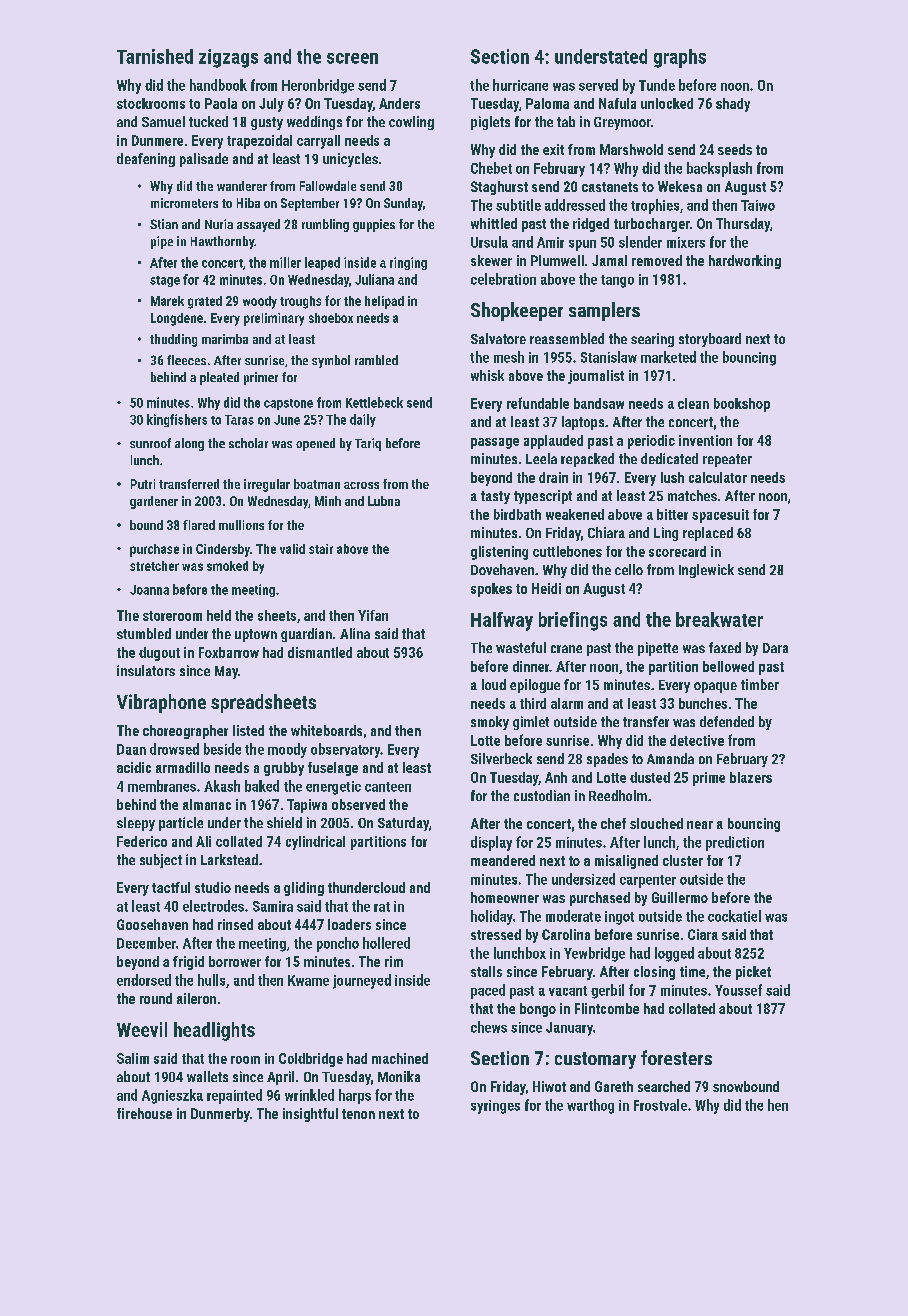  I want to click on display, so click(491, 843).
